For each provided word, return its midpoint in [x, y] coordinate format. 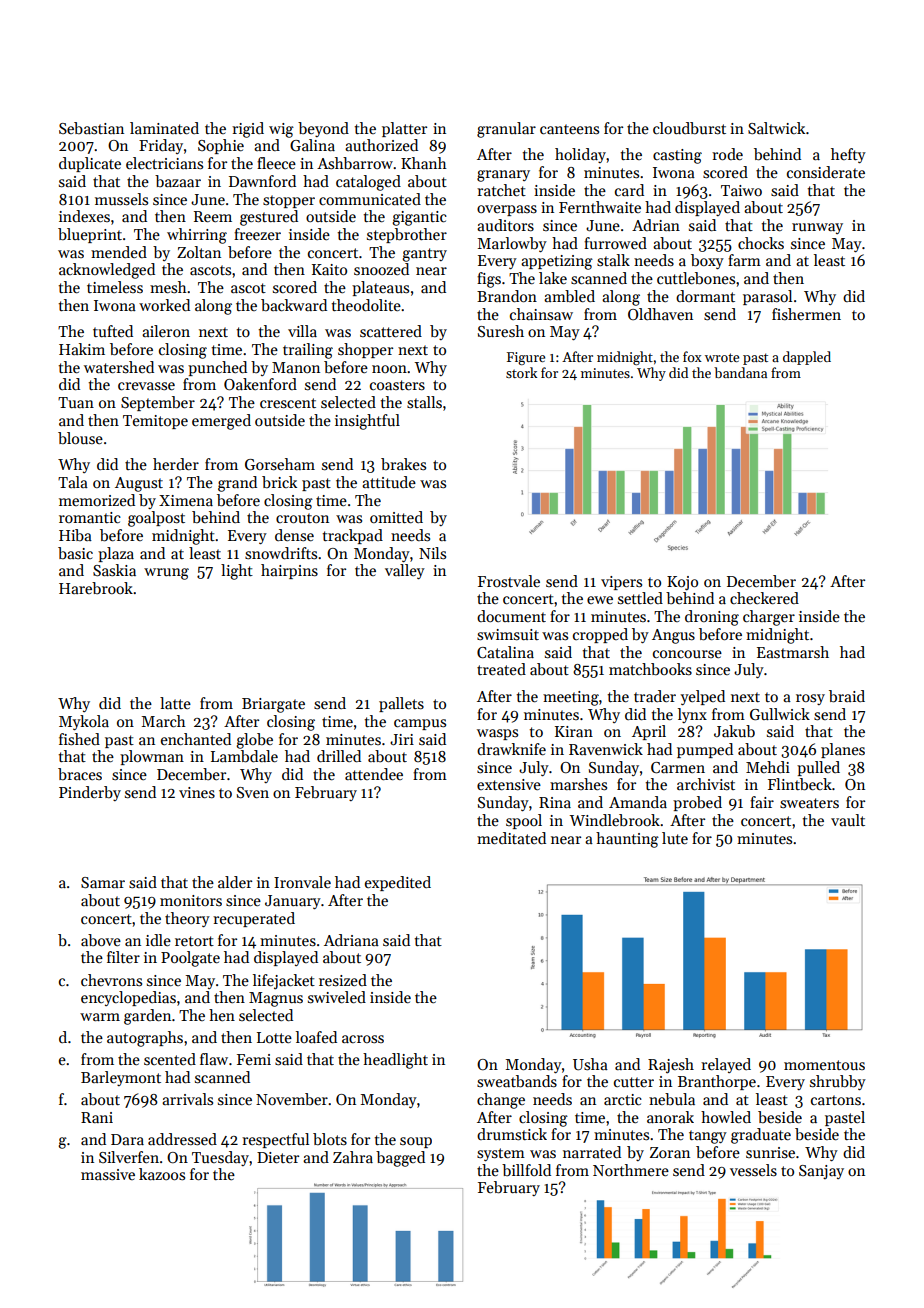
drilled [339, 756]
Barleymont [121, 1078]
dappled [807, 358]
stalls [424, 402]
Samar [103, 882]
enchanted [196, 739]
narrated [592, 1152]
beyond [323, 129]
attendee [374, 774]
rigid [248, 130]
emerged [221, 422]
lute [675, 838]
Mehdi [768, 767]
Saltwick [776, 128]
